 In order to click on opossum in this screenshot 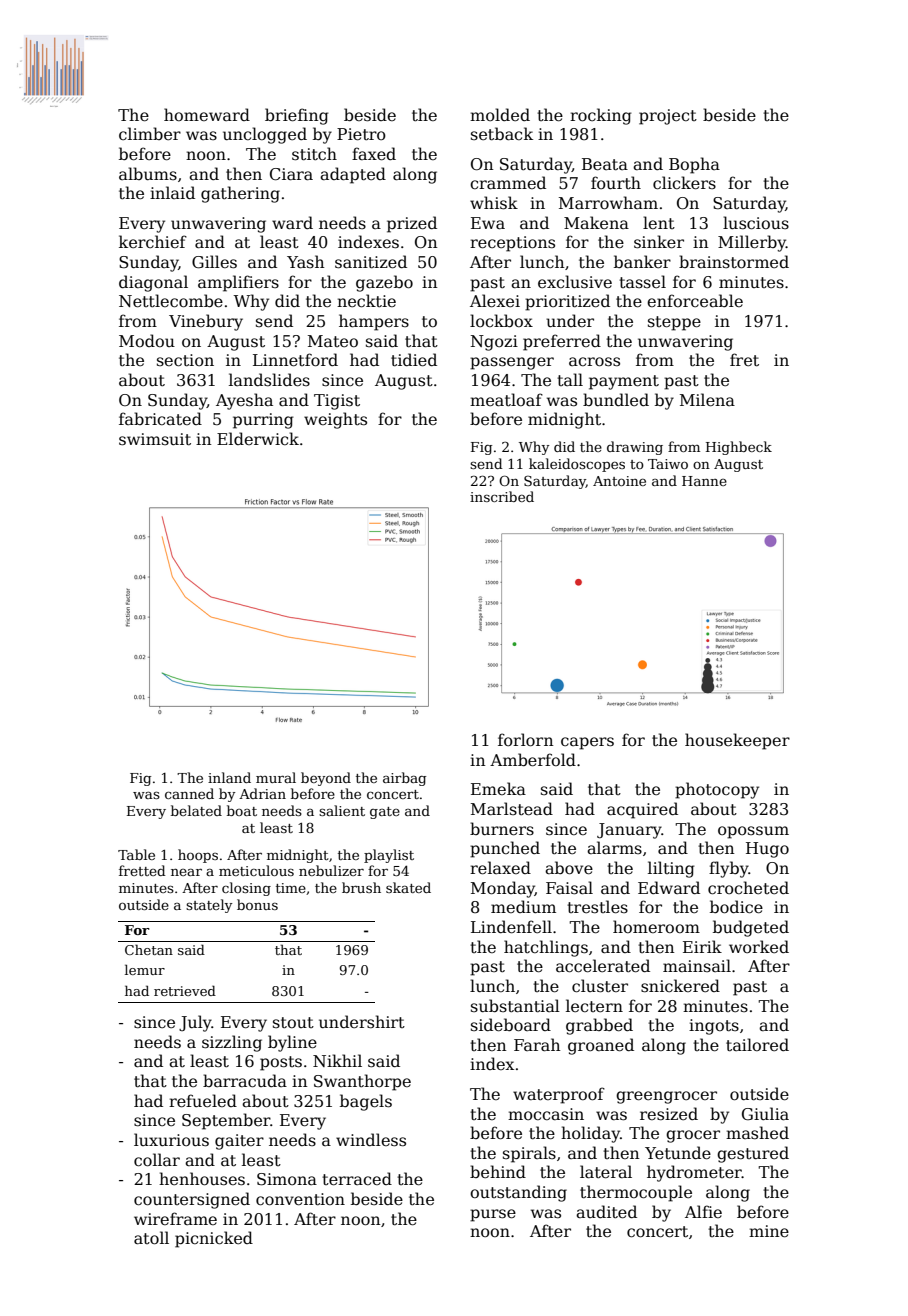, I will do `click(753, 832)`.
